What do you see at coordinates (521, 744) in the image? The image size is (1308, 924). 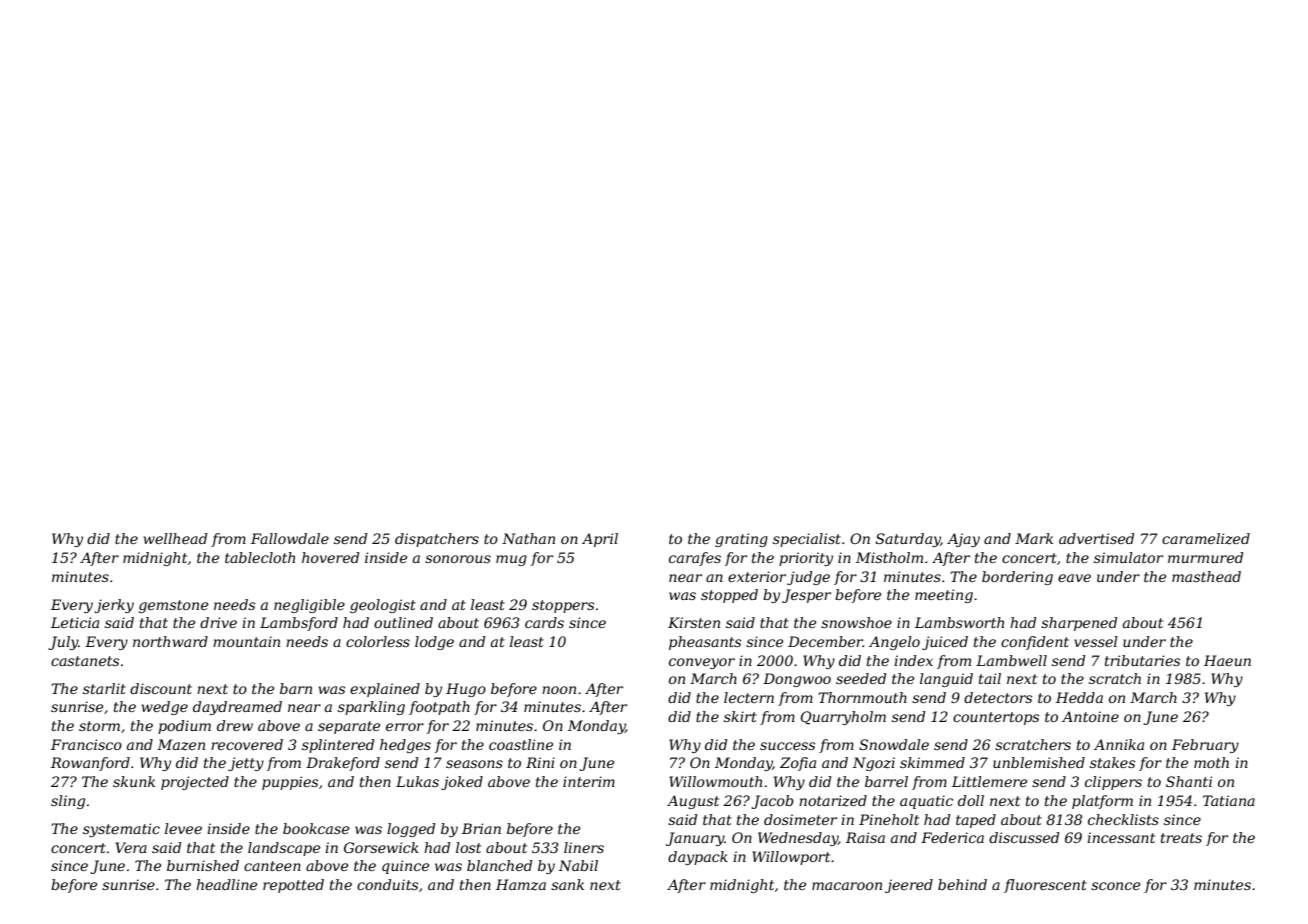 I see `coastline` at bounding box center [521, 744].
